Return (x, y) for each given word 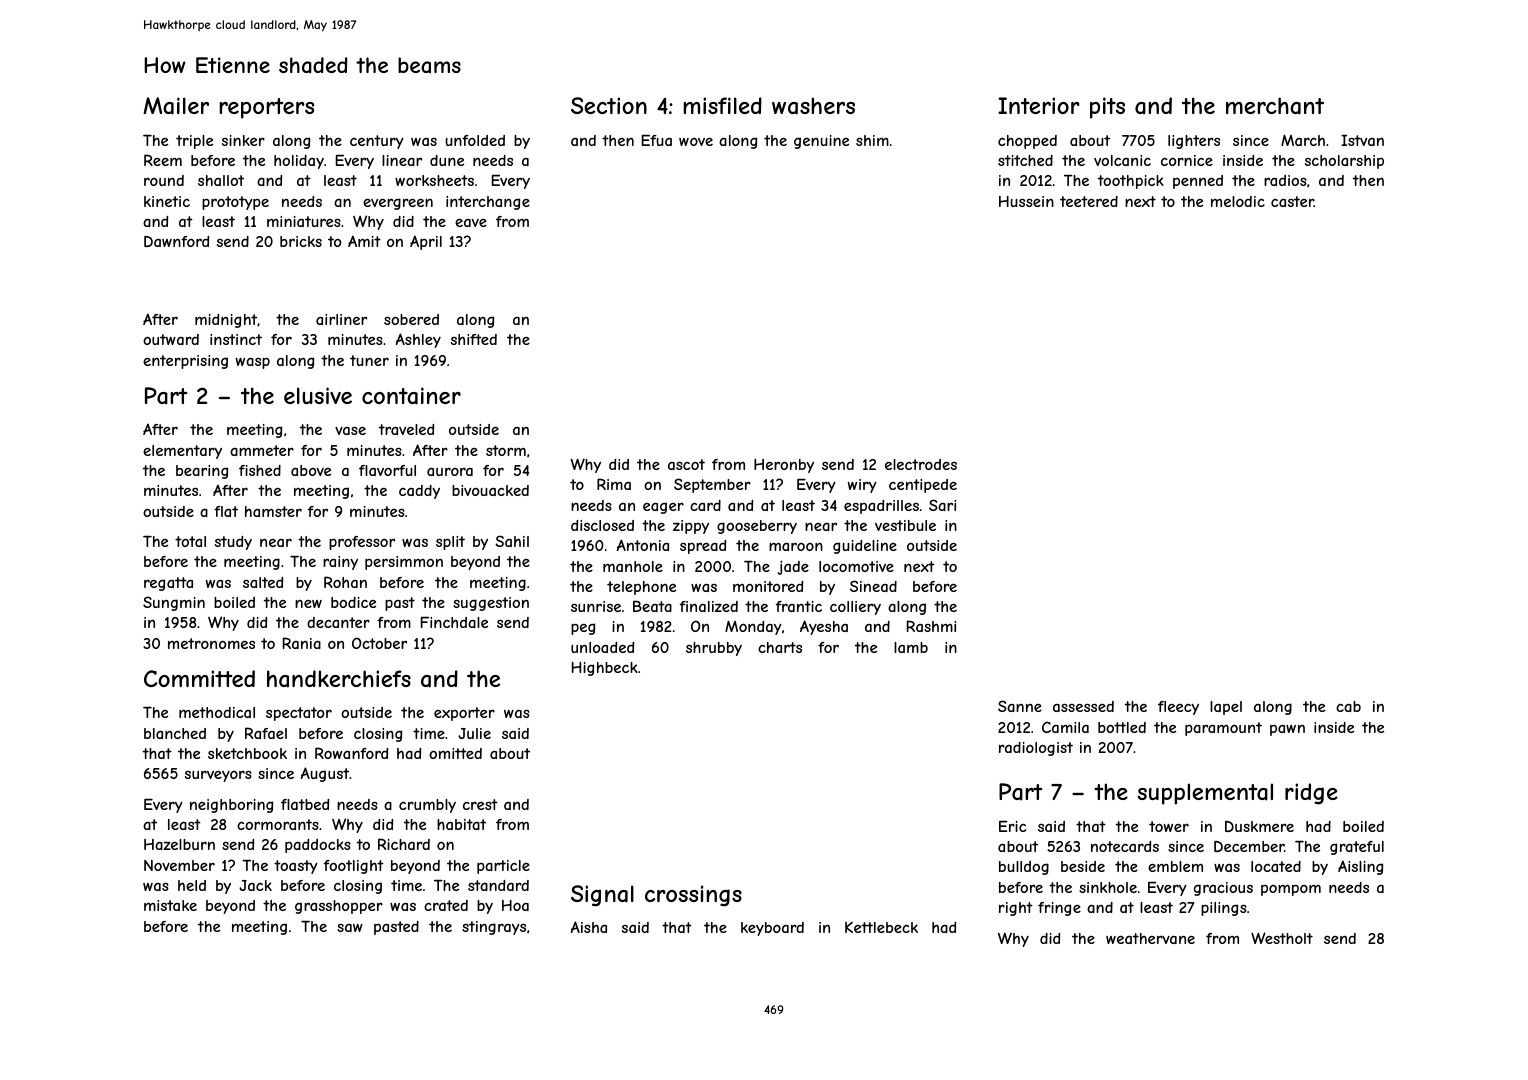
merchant (1275, 106)
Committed (199, 678)
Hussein (1026, 201)
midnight (226, 321)
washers (813, 106)
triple (194, 142)
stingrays (494, 928)
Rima (614, 484)
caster (1292, 201)
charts (780, 647)
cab (1348, 706)
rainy (340, 563)
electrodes (921, 464)
